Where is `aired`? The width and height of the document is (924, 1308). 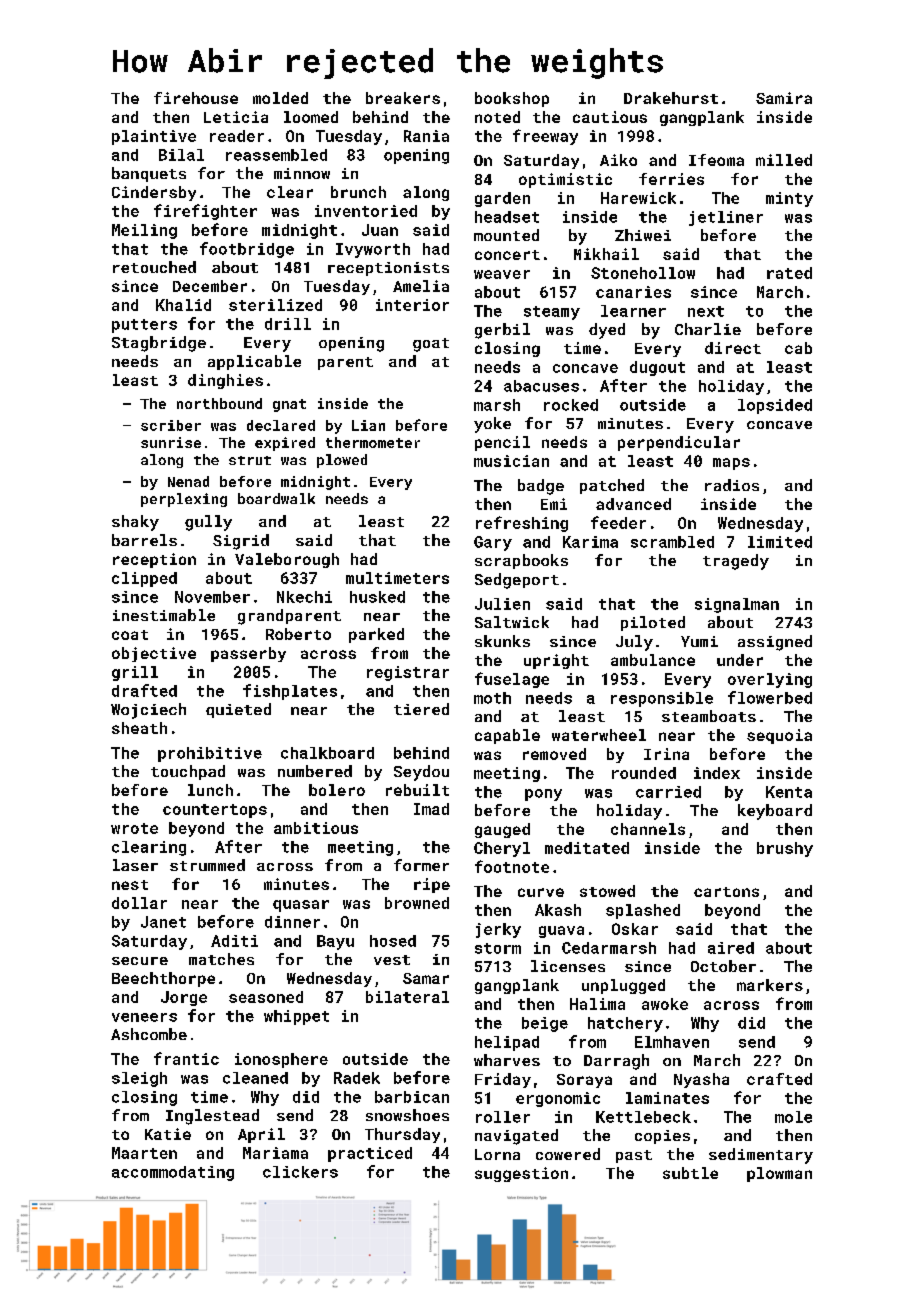
aired is located at coordinates (731, 948).
